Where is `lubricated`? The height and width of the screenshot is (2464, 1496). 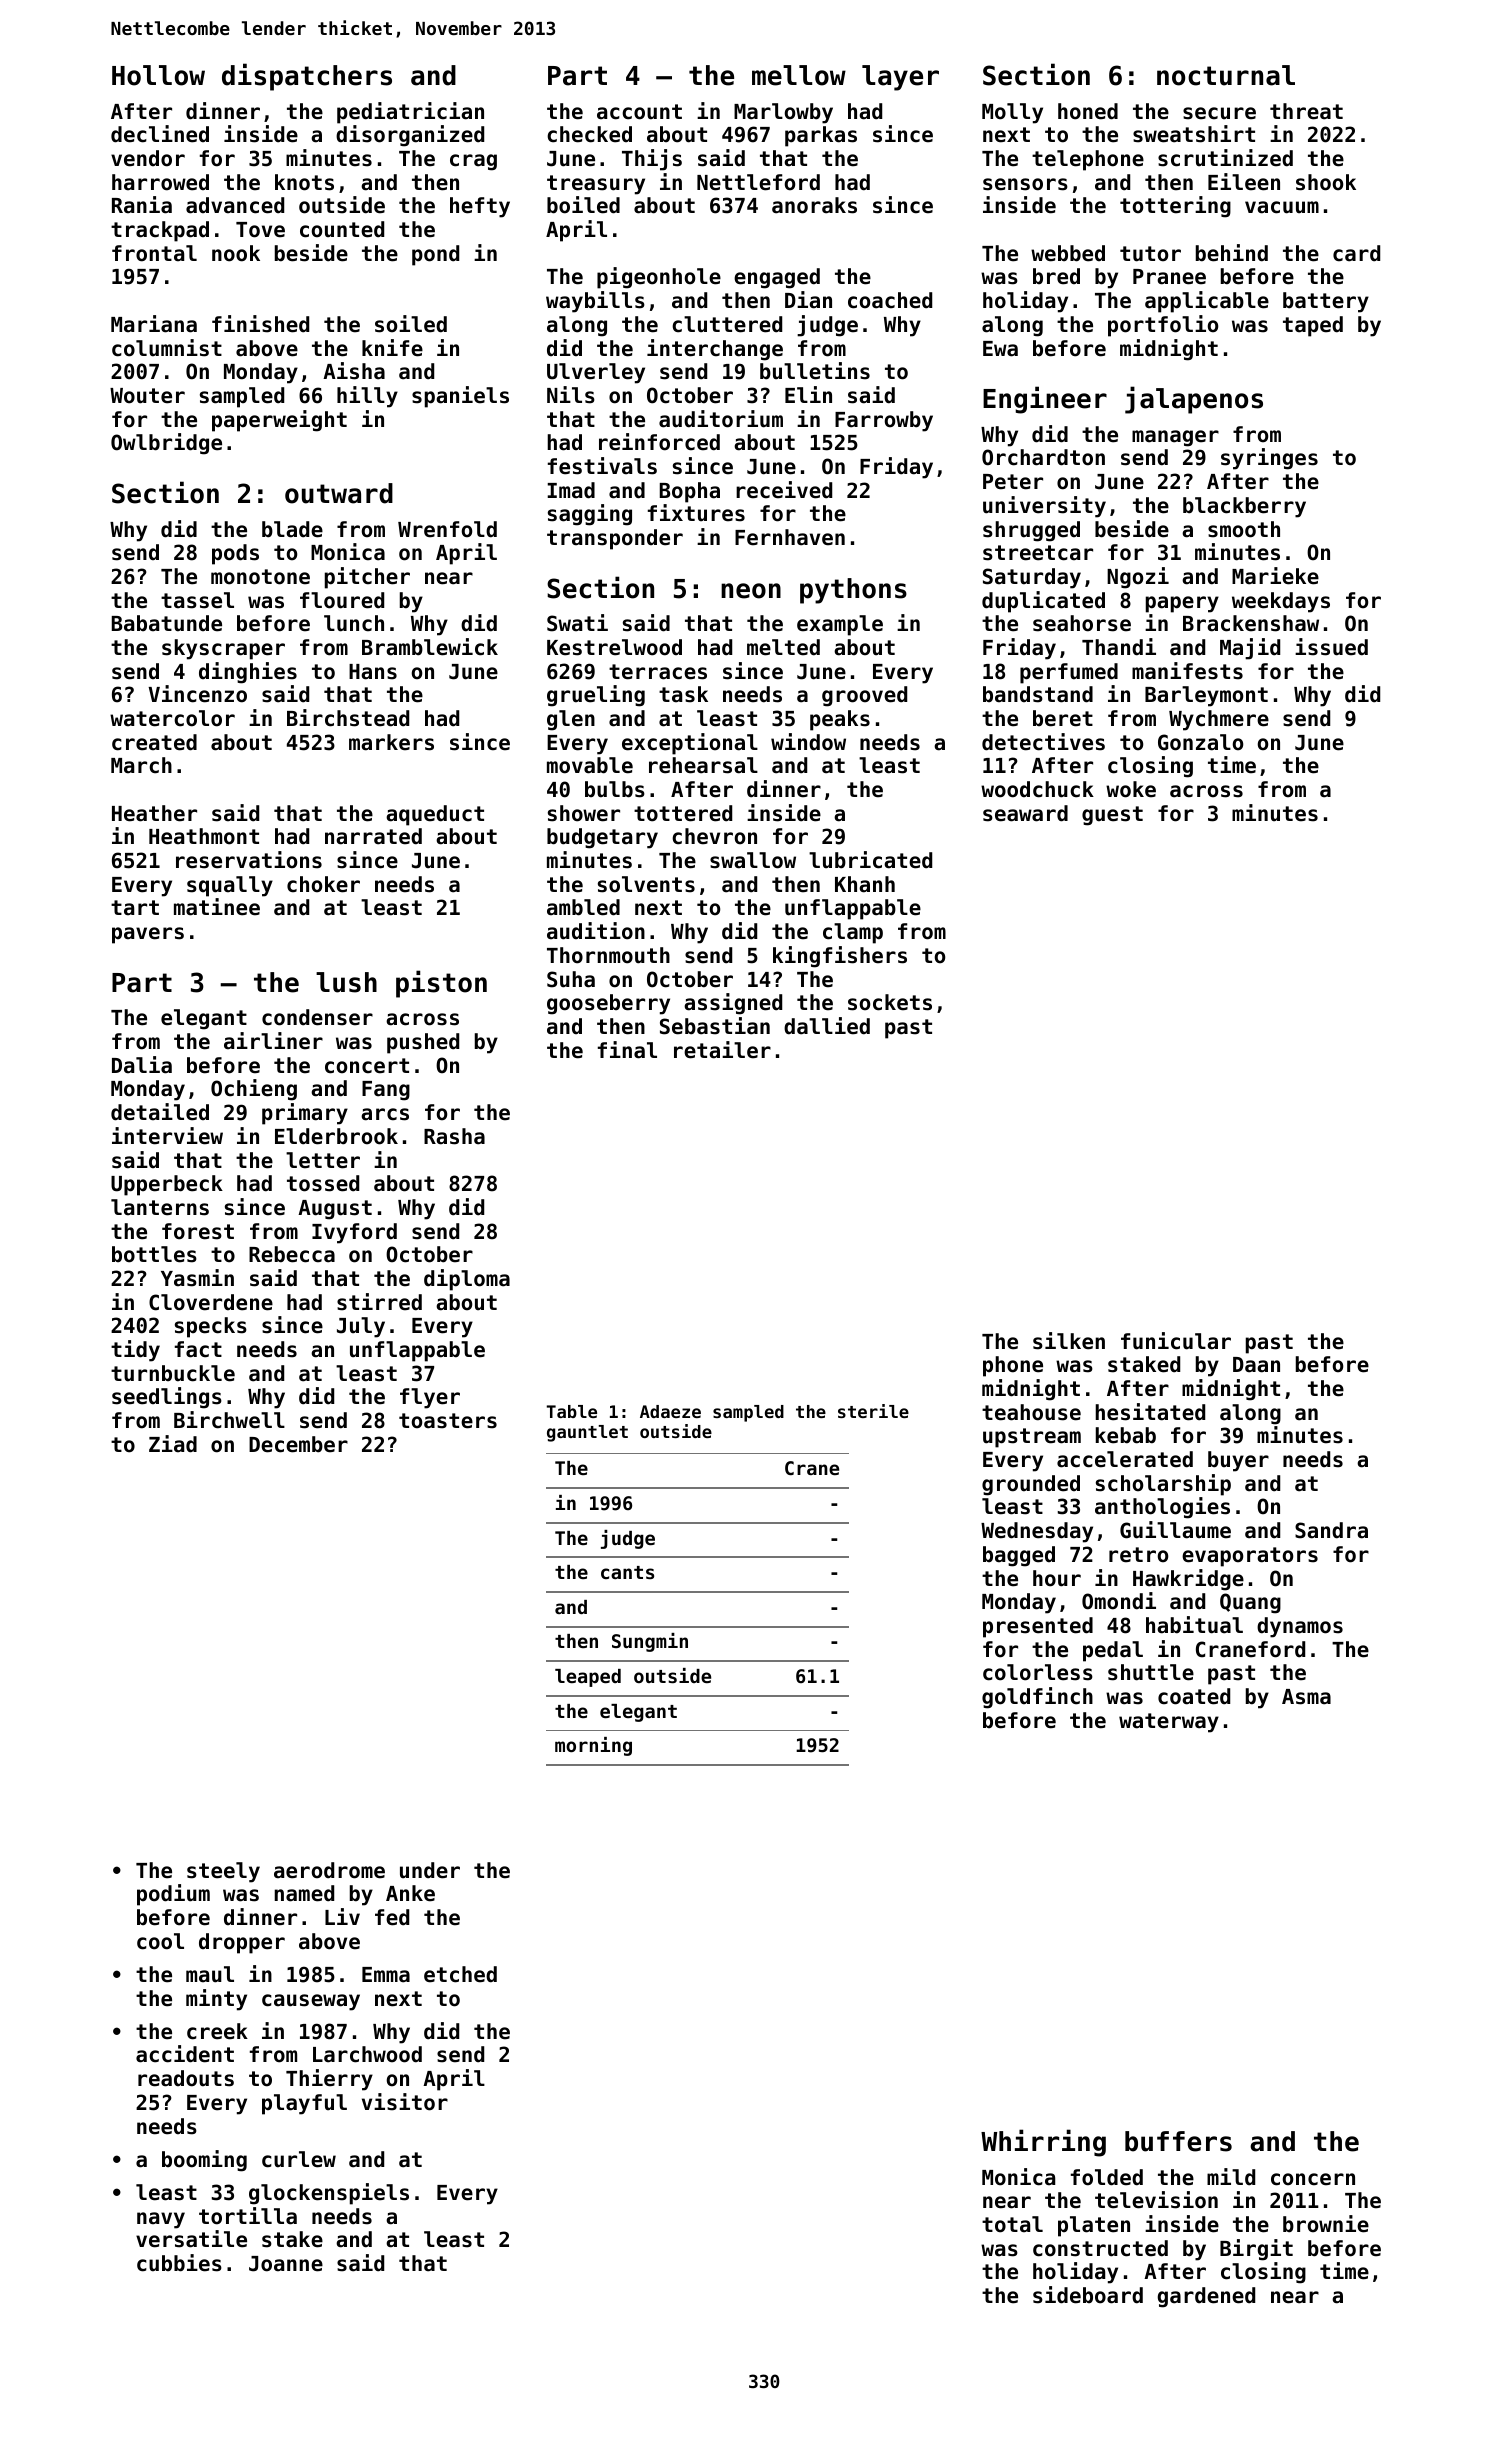
lubricated is located at coordinates (870, 860).
